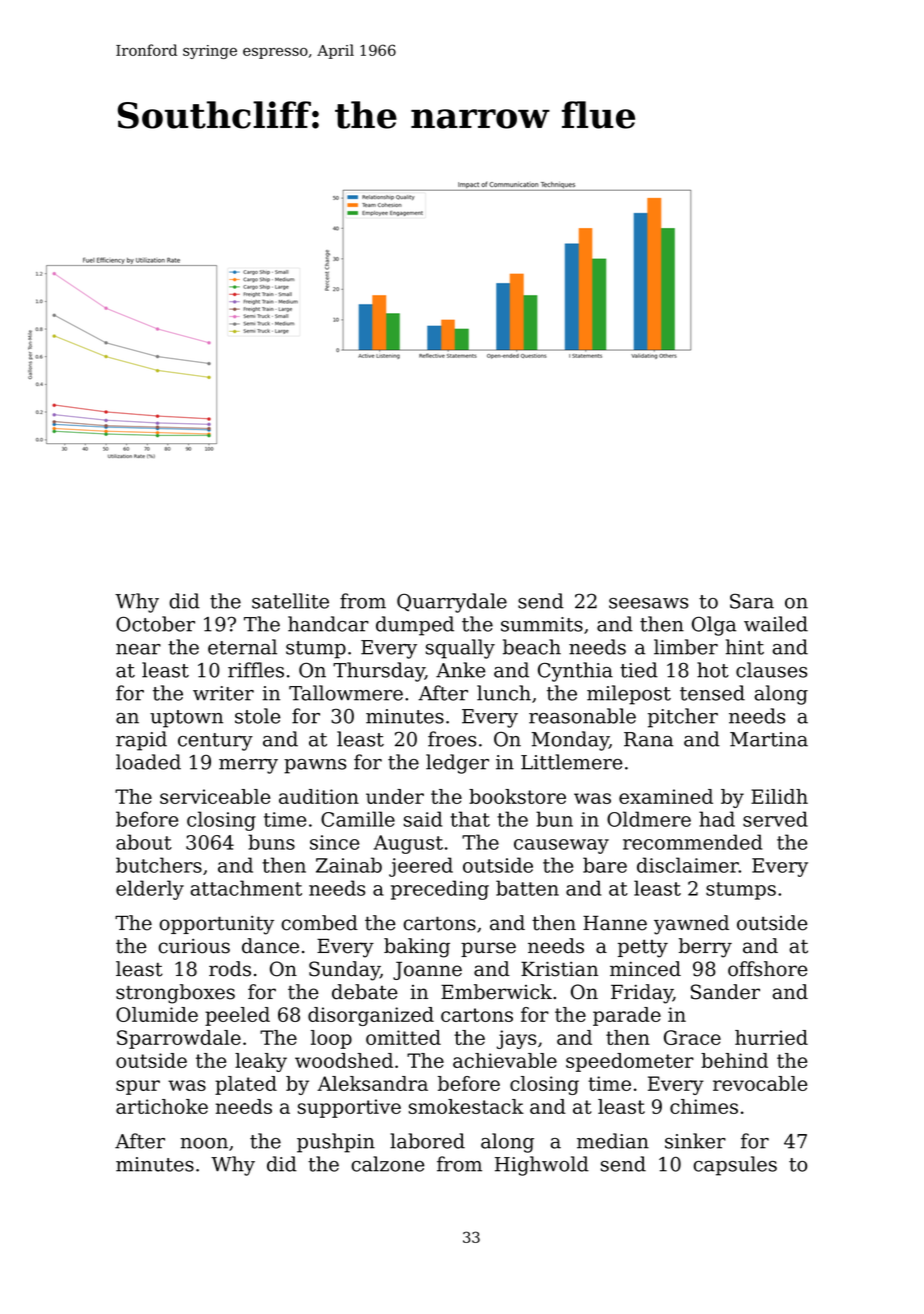 The width and height of the screenshot is (924, 1314). I want to click on Sara, so click(752, 601).
